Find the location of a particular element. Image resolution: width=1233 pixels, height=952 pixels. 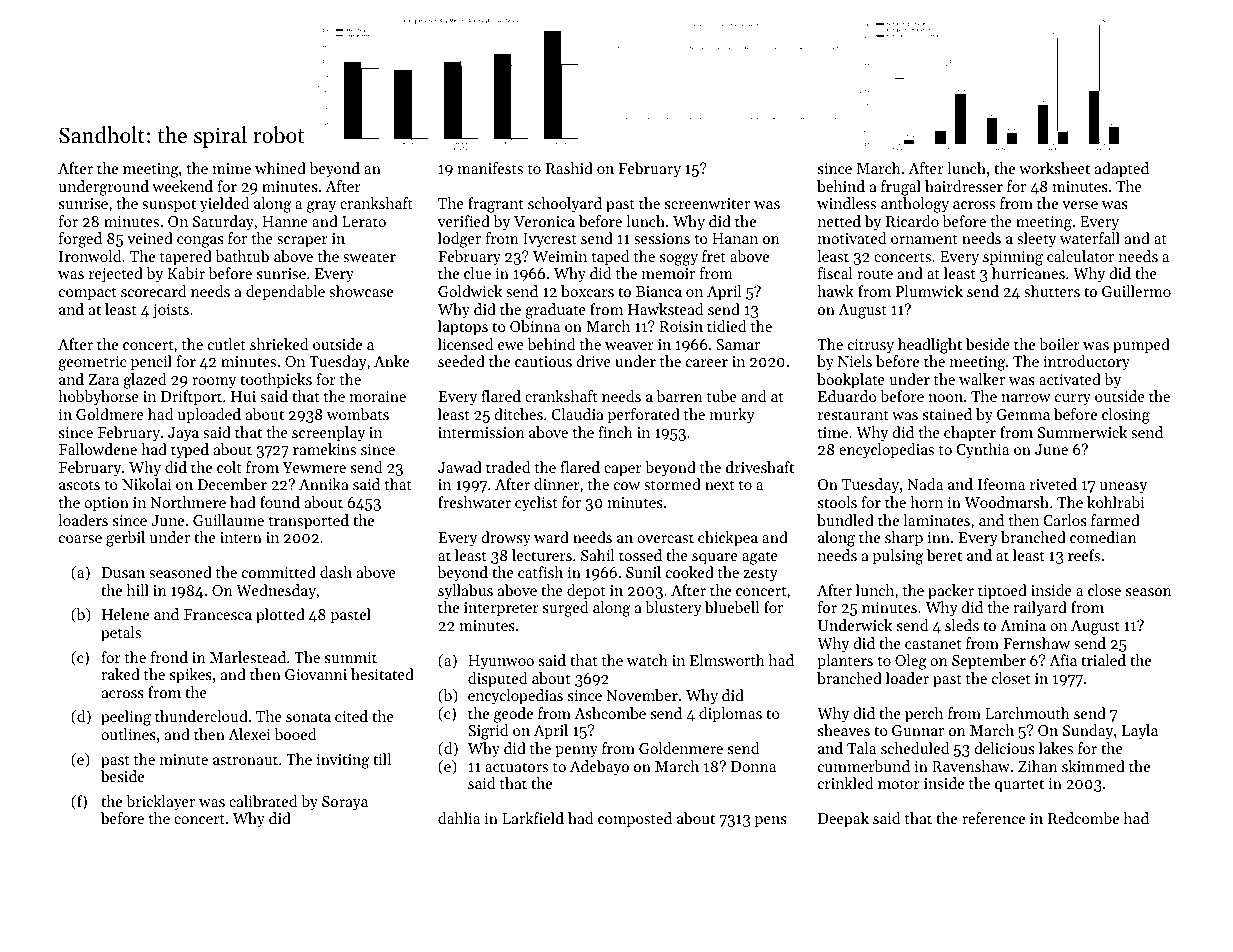

adapted is located at coordinates (1122, 169).
